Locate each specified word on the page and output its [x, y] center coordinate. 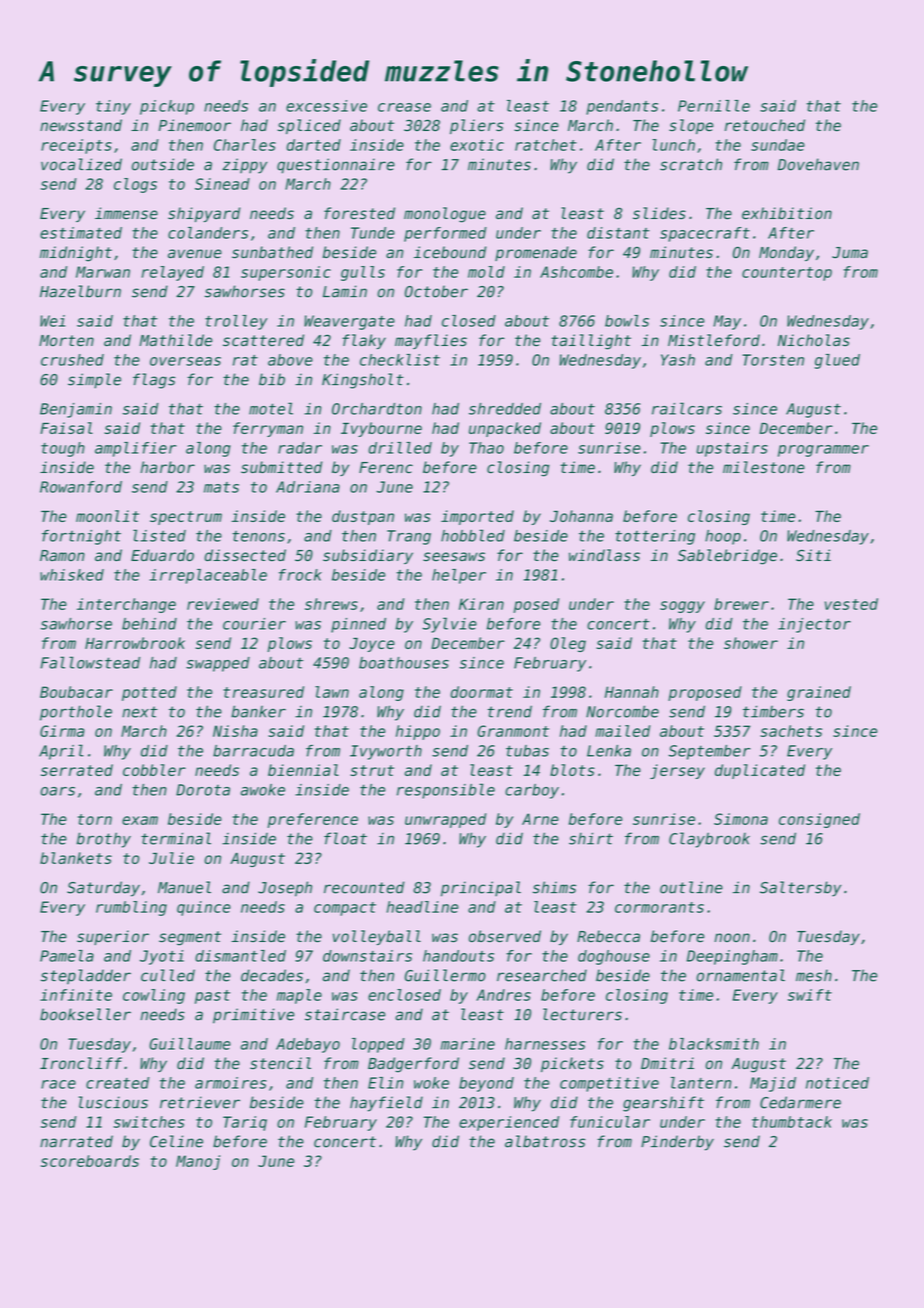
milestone [764, 467]
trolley [236, 322]
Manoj [198, 1162]
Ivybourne [381, 429]
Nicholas [814, 340]
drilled [400, 448]
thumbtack [792, 1122]
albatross [545, 1141]
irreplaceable [208, 576]
